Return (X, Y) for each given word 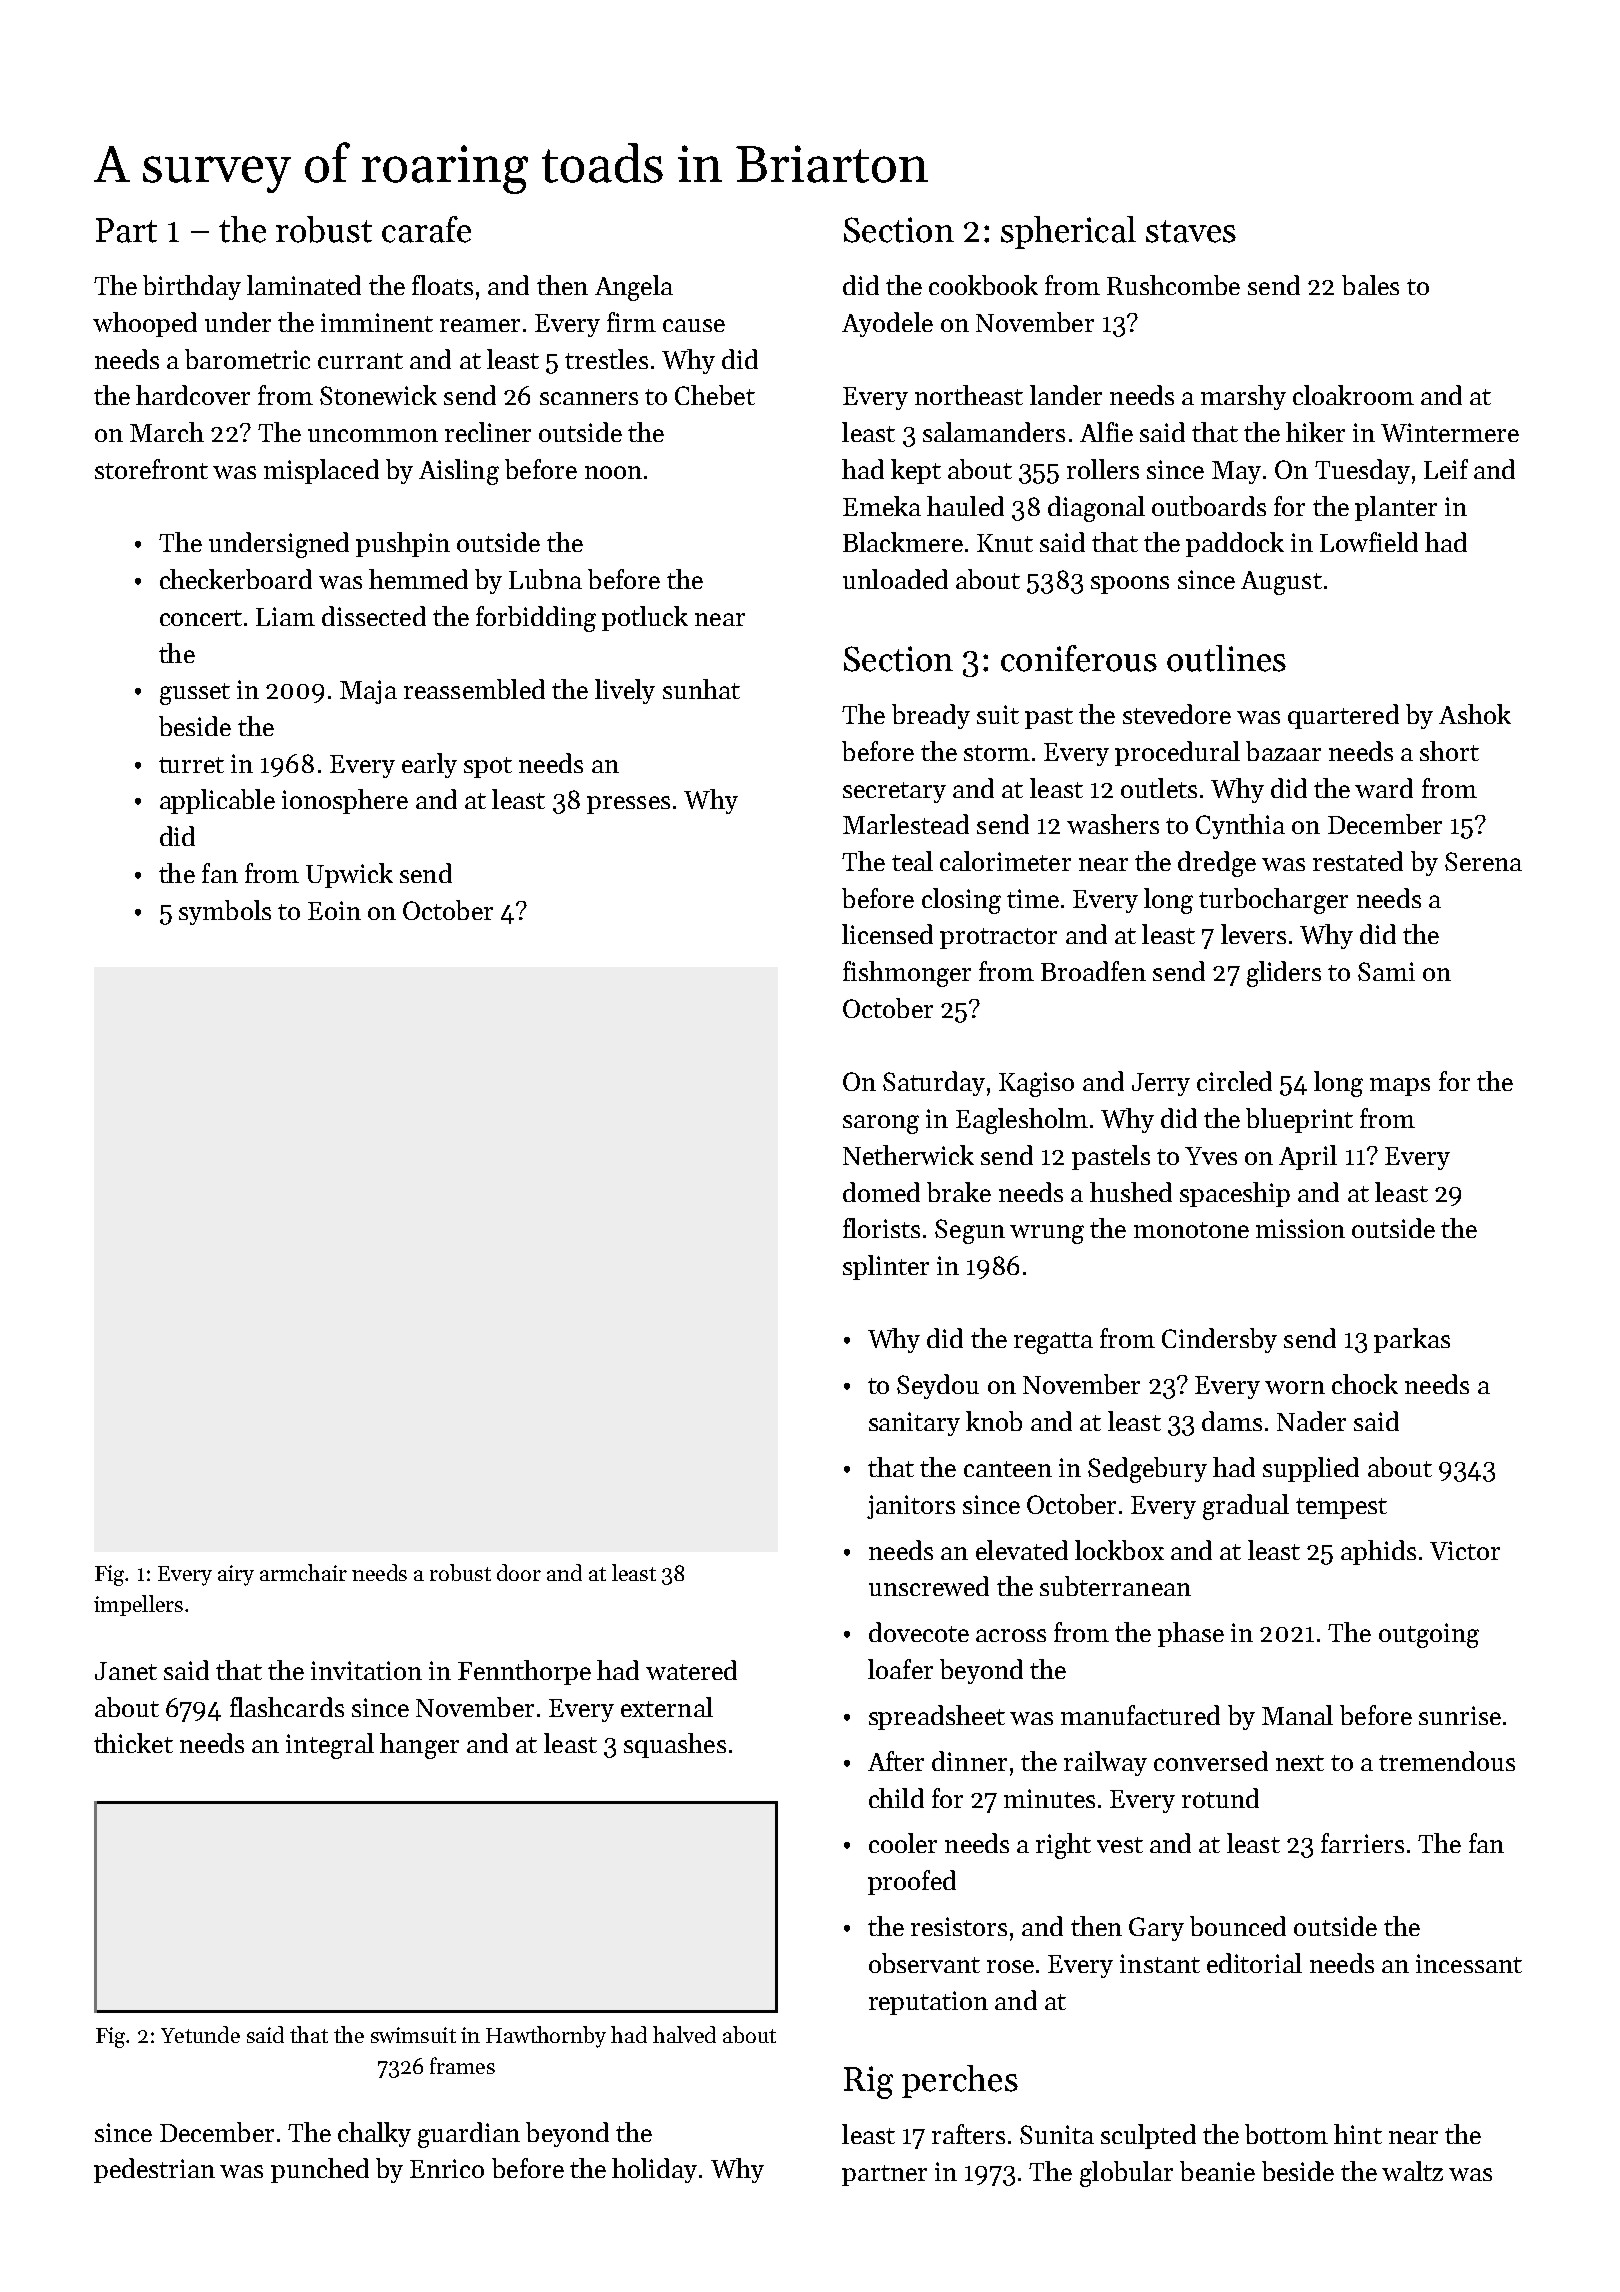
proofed (912, 1882)
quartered (1343, 716)
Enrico (447, 2168)
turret (191, 765)
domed (881, 1192)
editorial (1254, 1963)
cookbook (983, 285)
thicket (133, 1743)
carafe (426, 229)
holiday (654, 2170)
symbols (225, 912)
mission (1300, 1228)
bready (931, 716)
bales (1370, 285)
